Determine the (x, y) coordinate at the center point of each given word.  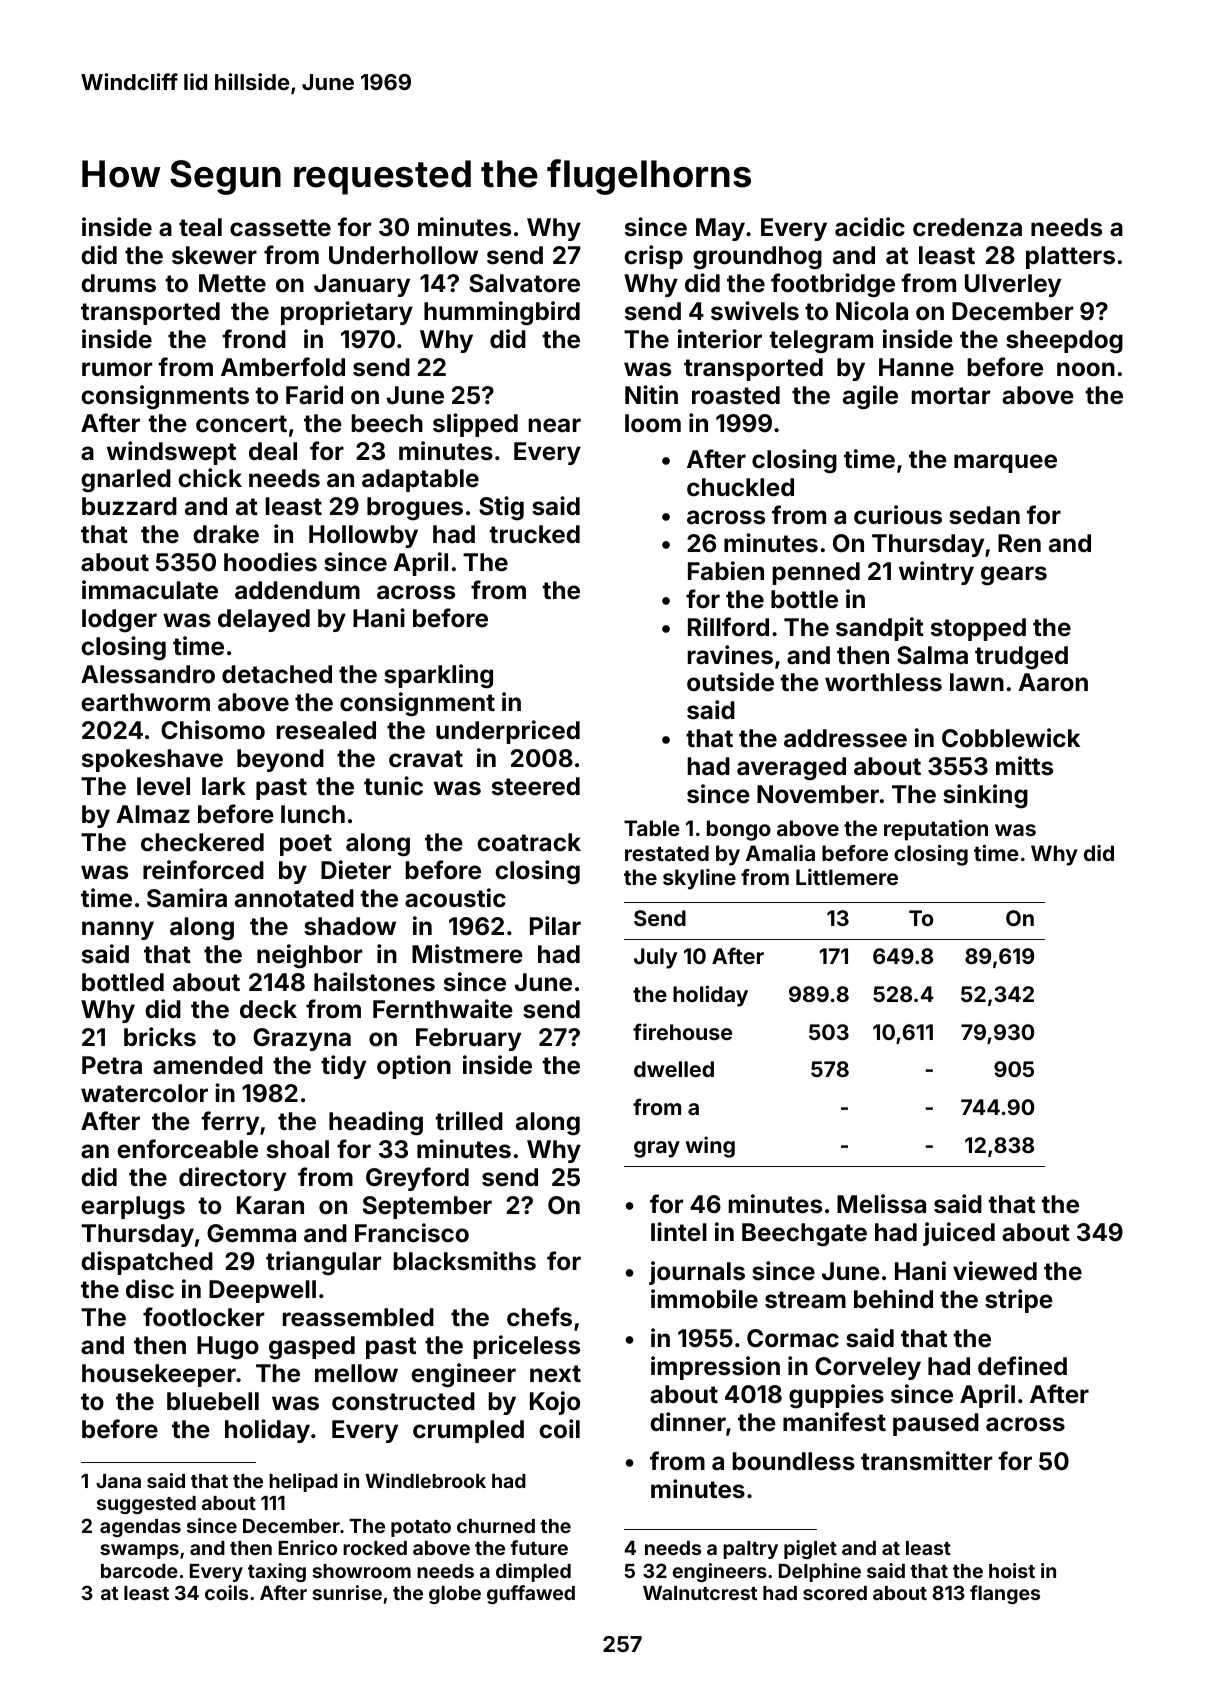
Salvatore (524, 283)
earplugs (133, 1207)
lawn (977, 682)
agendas (140, 1528)
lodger (119, 620)
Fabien (726, 571)
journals (697, 1273)
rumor (117, 369)
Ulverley (1013, 285)
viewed (995, 1271)
